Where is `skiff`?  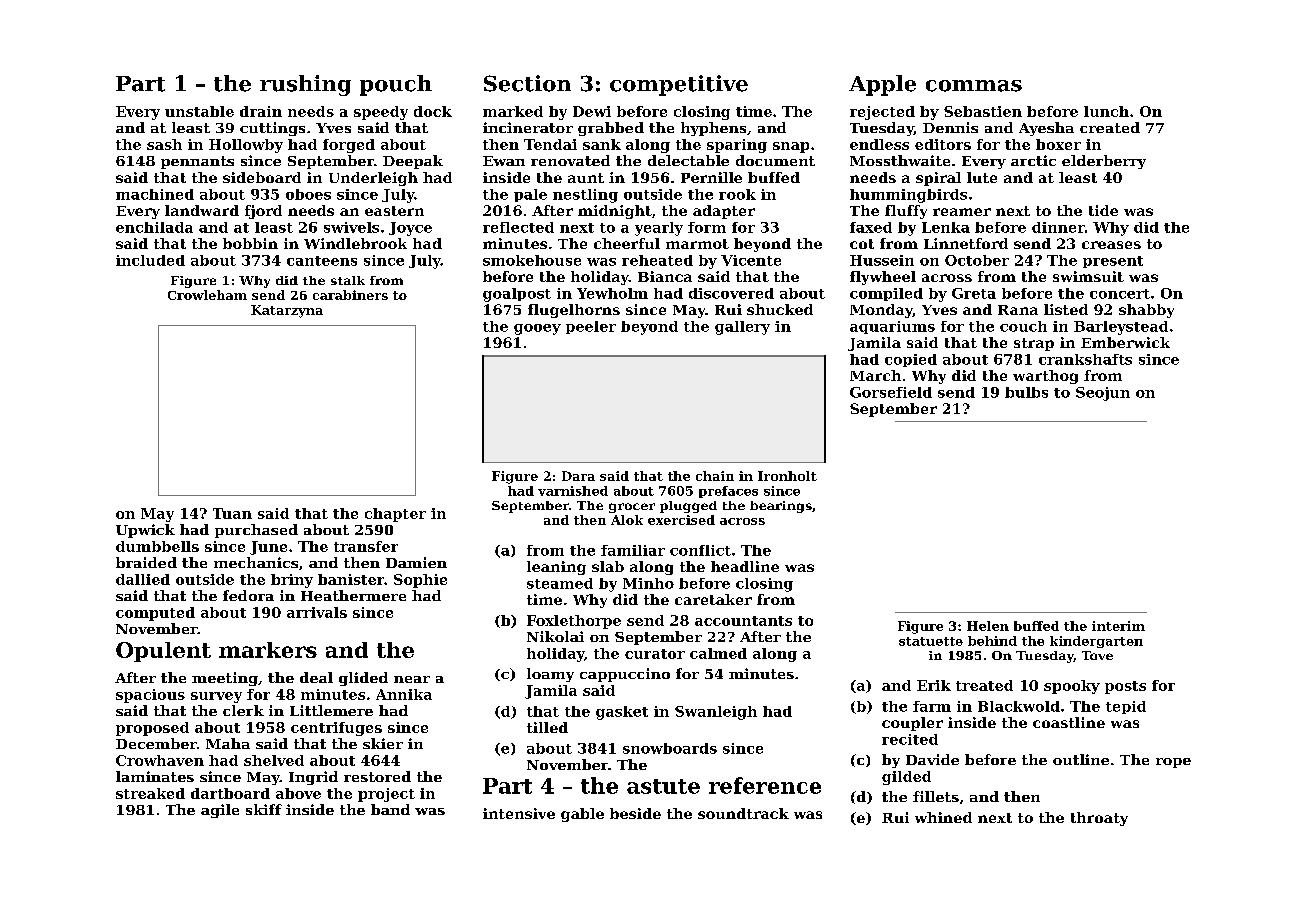
skiff is located at coordinates (264, 809).
